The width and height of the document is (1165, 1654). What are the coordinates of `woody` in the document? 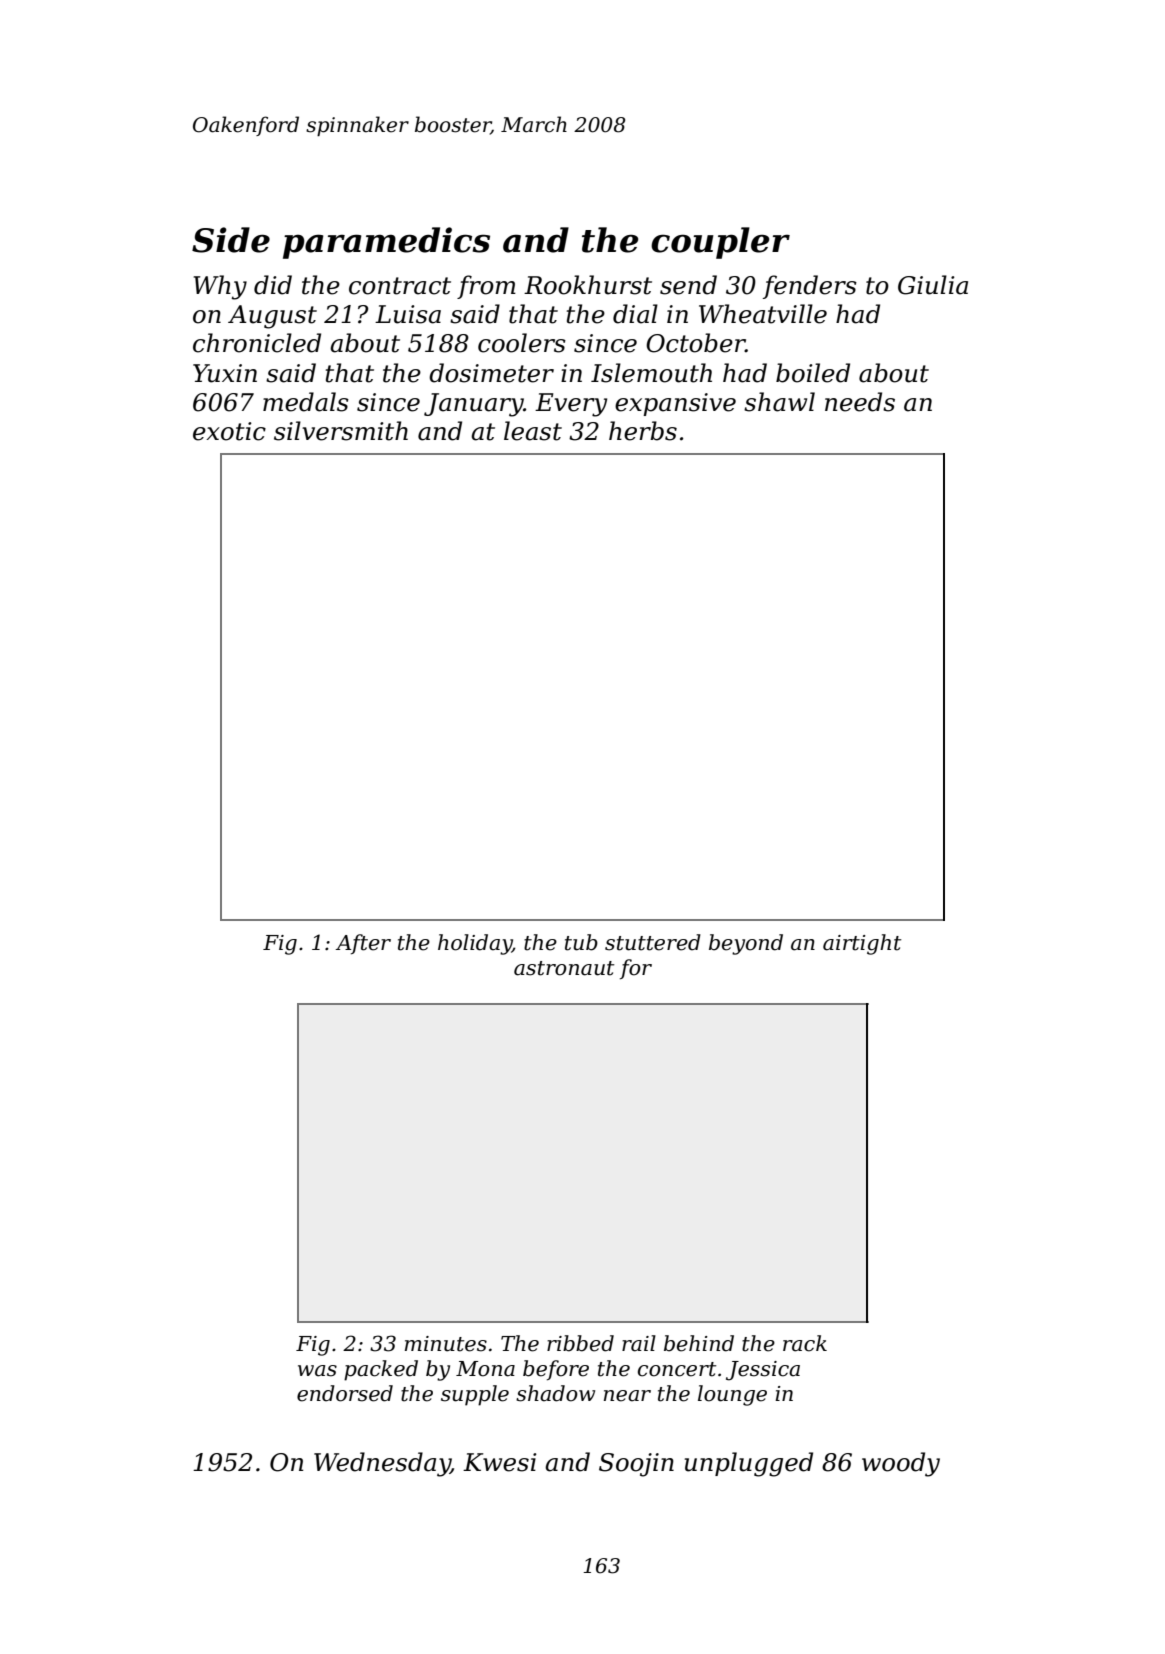 It's located at (901, 1464).
